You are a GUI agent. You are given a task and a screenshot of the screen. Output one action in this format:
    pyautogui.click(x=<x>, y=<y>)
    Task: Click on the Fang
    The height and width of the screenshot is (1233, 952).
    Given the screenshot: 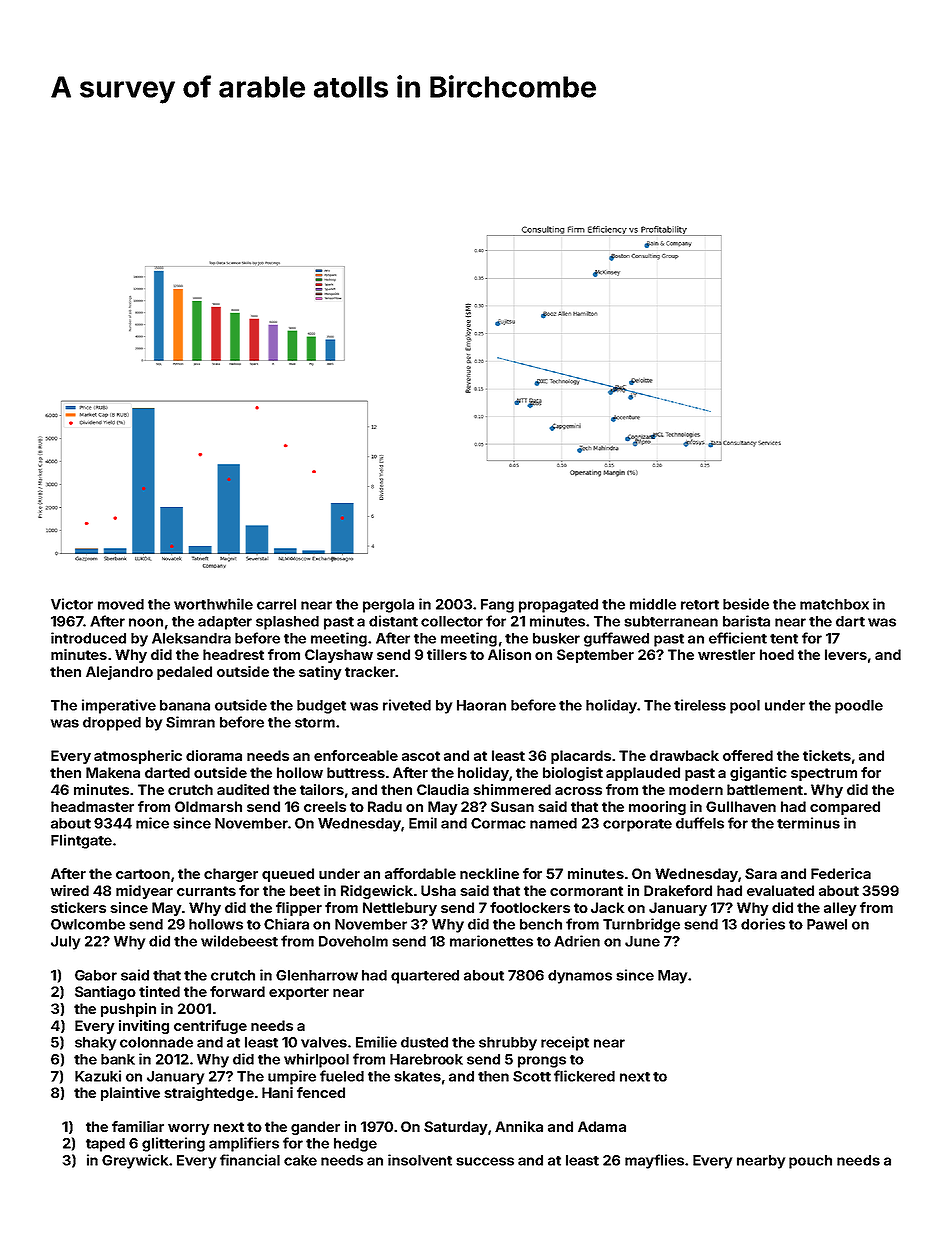 What is the action you would take?
    pyautogui.click(x=497, y=606)
